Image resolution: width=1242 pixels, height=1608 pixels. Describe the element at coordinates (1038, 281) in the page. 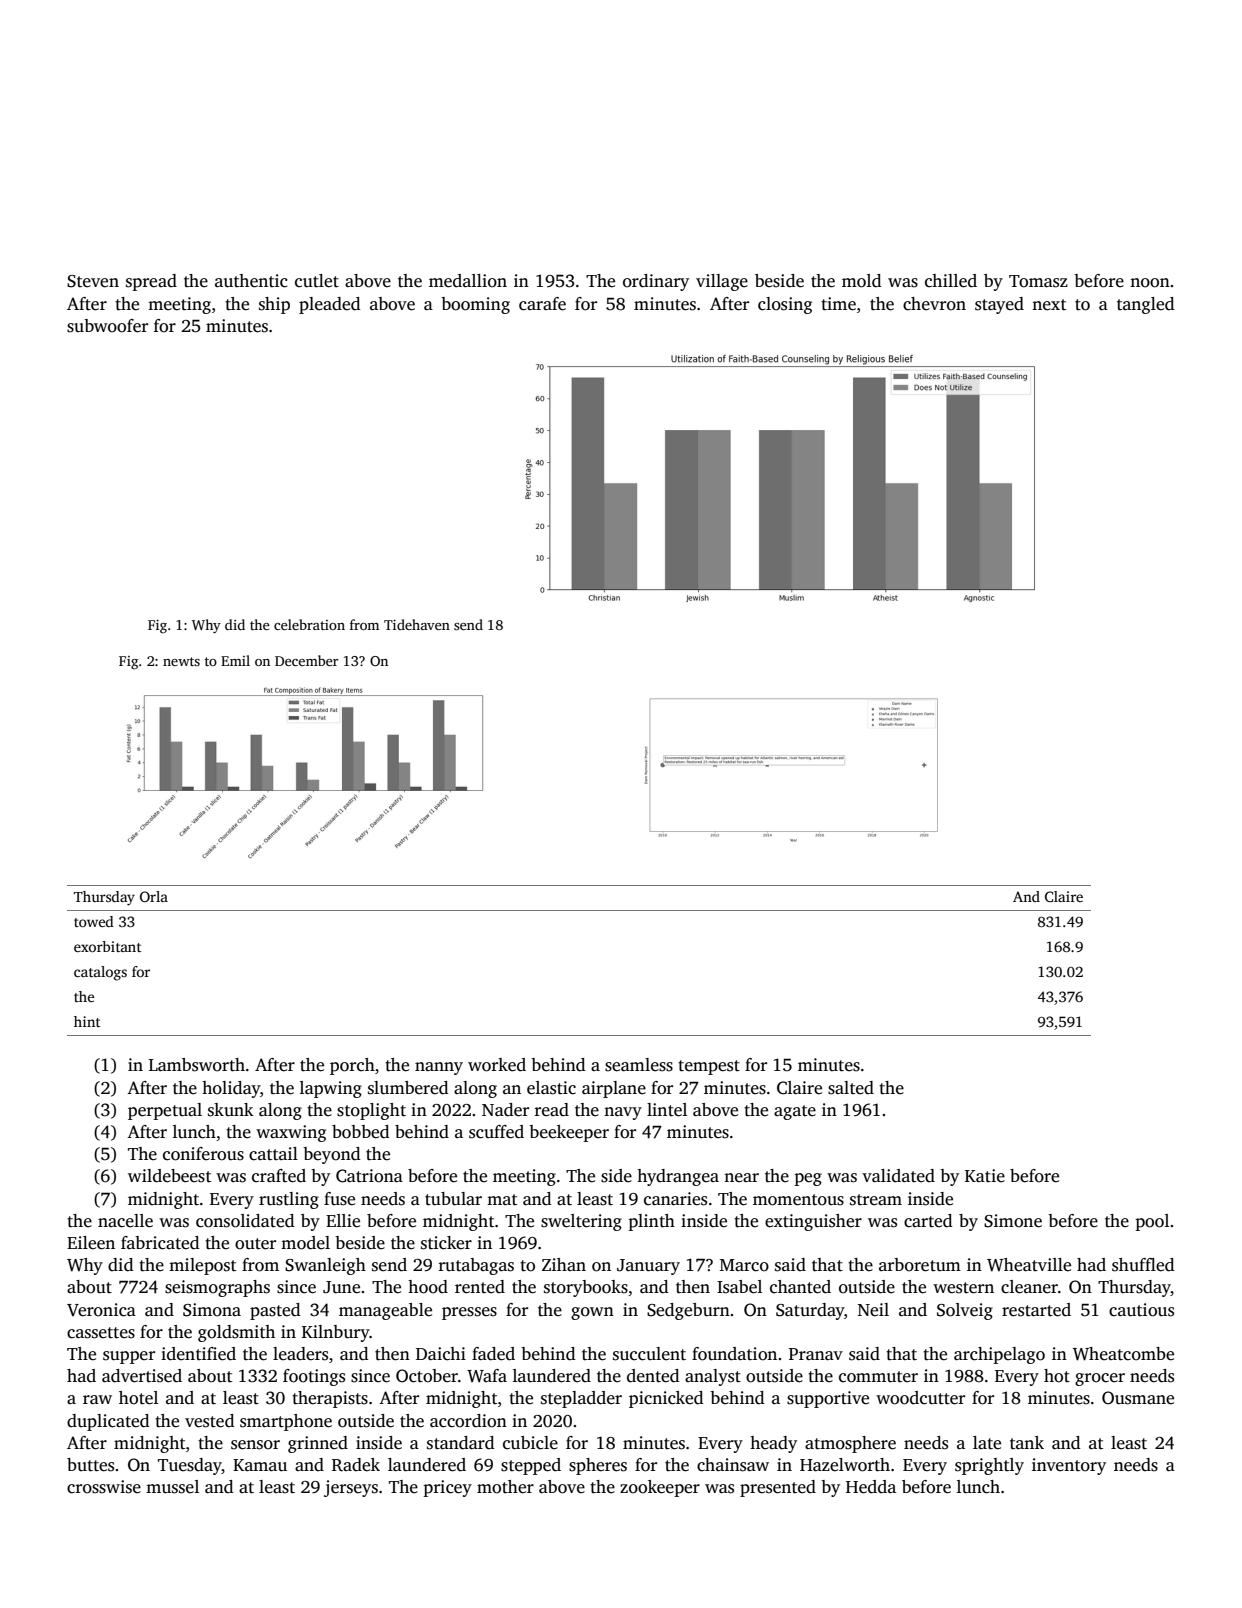

I see `Tomasz` at that location.
